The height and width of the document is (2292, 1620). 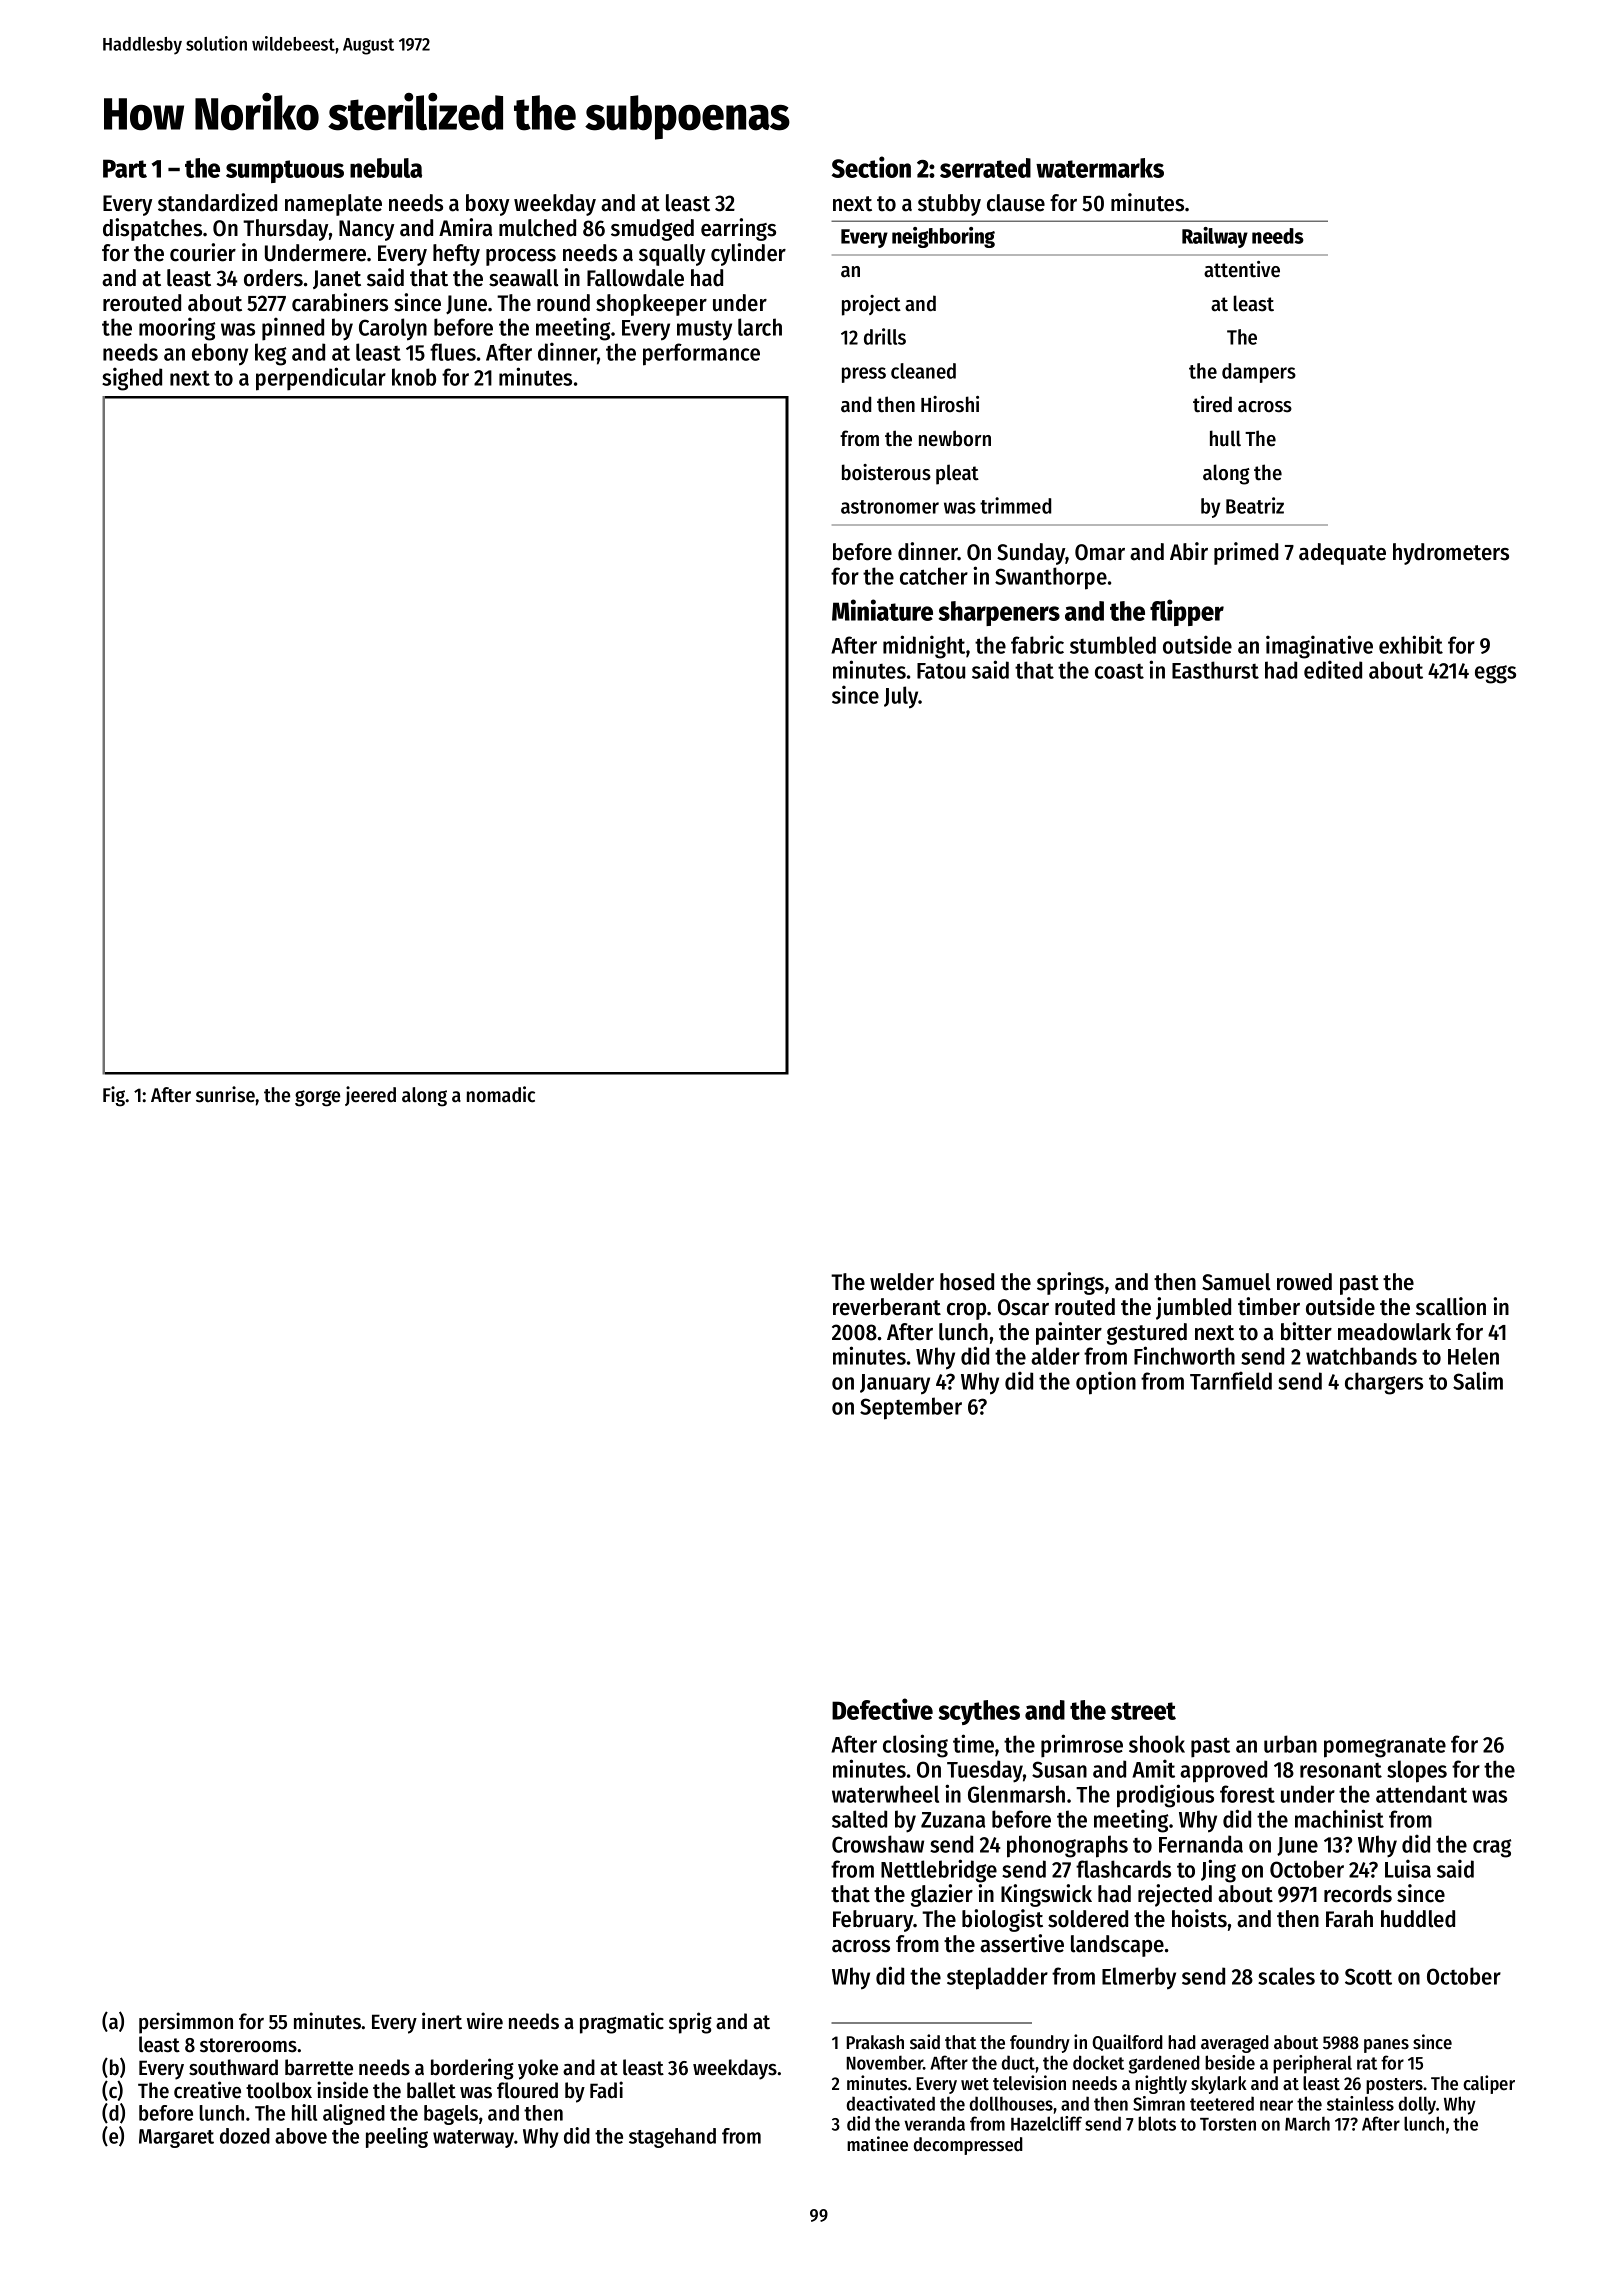 What do you see at coordinates (1495, 674) in the document?
I see `eggs` at bounding box center [1495, 674].
